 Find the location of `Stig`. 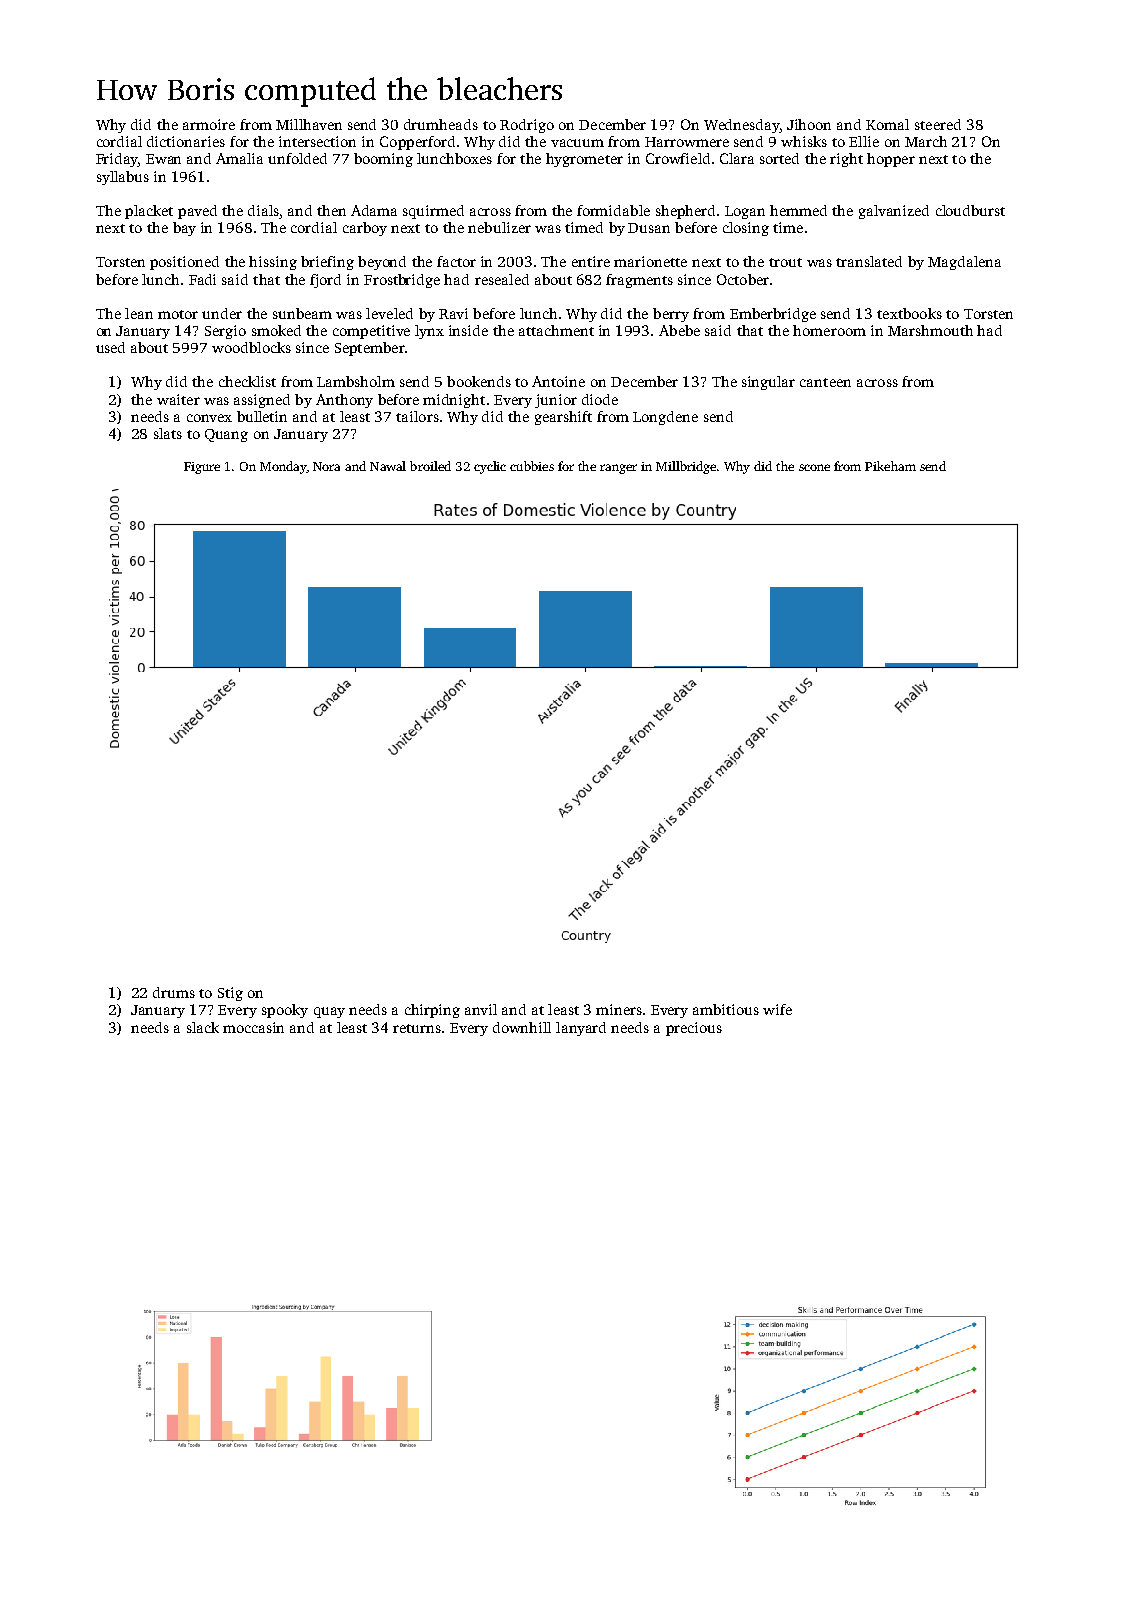

Stig is located at coordinates (230, 994).
